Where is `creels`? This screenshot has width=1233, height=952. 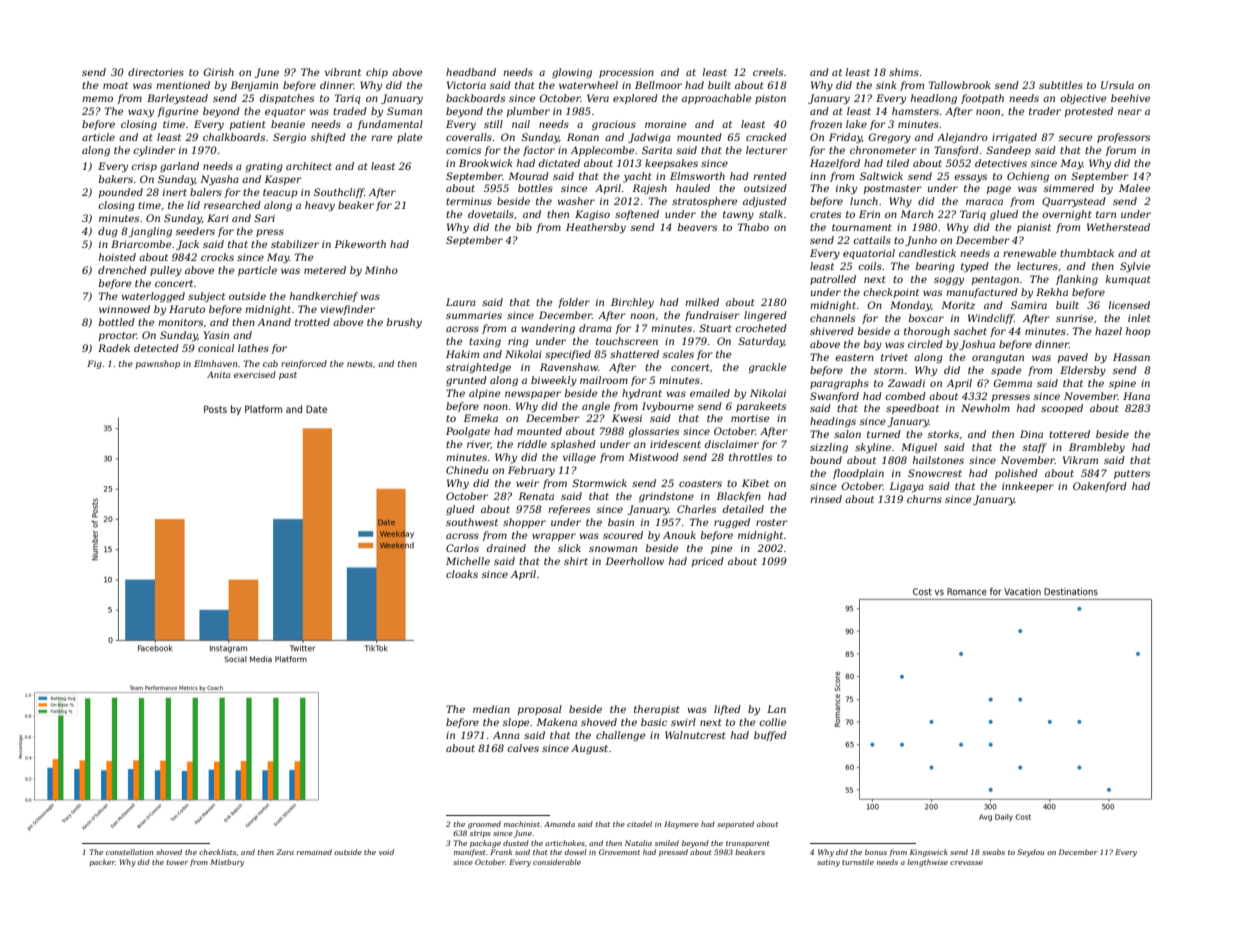
creels is located at coordinates (768, 72).
